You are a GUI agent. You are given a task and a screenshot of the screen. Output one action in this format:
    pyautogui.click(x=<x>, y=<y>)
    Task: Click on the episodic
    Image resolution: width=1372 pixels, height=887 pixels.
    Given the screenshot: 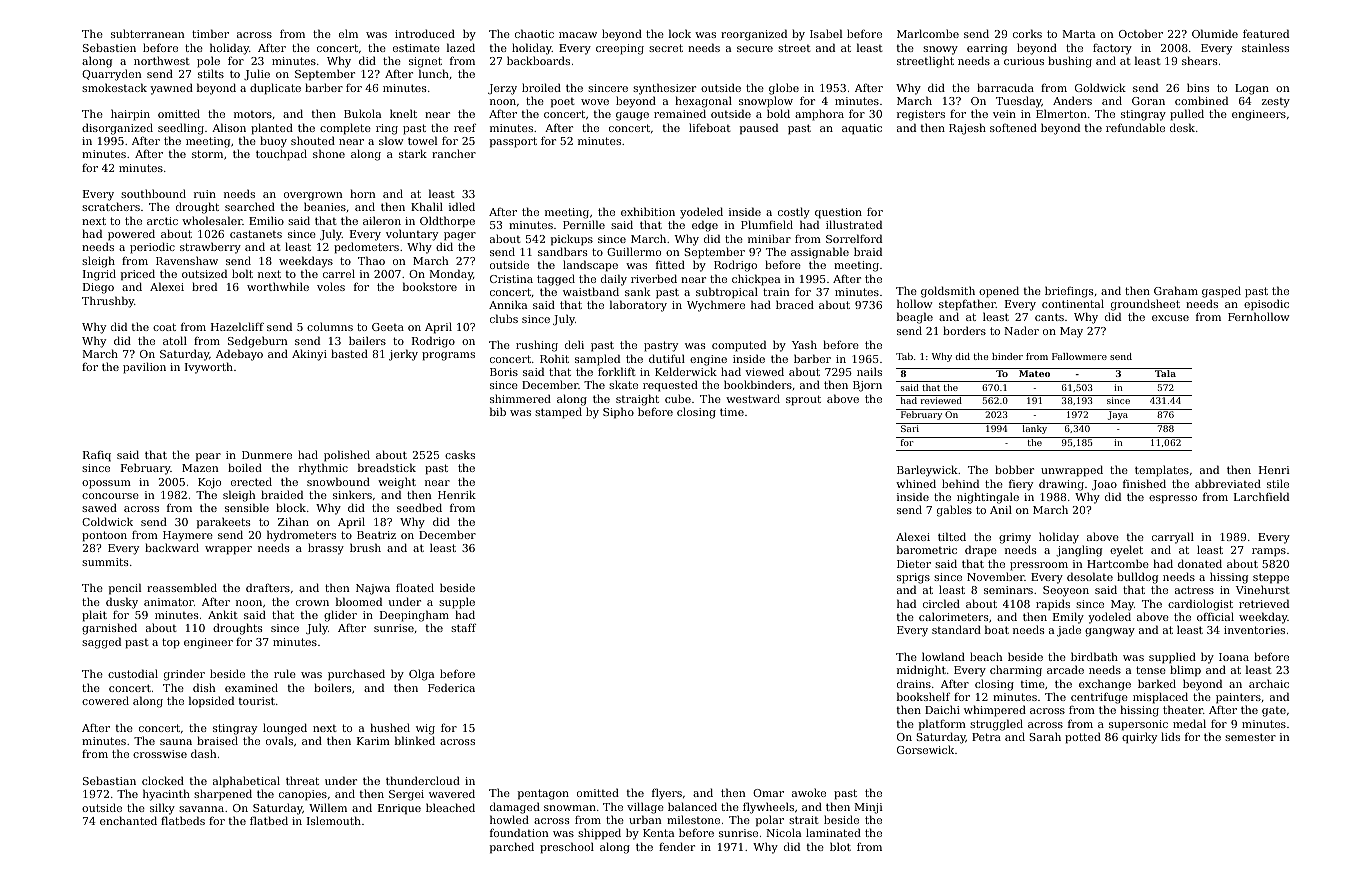 What is the action you would take?
    pyautogui.click(x=1266, y=305)
